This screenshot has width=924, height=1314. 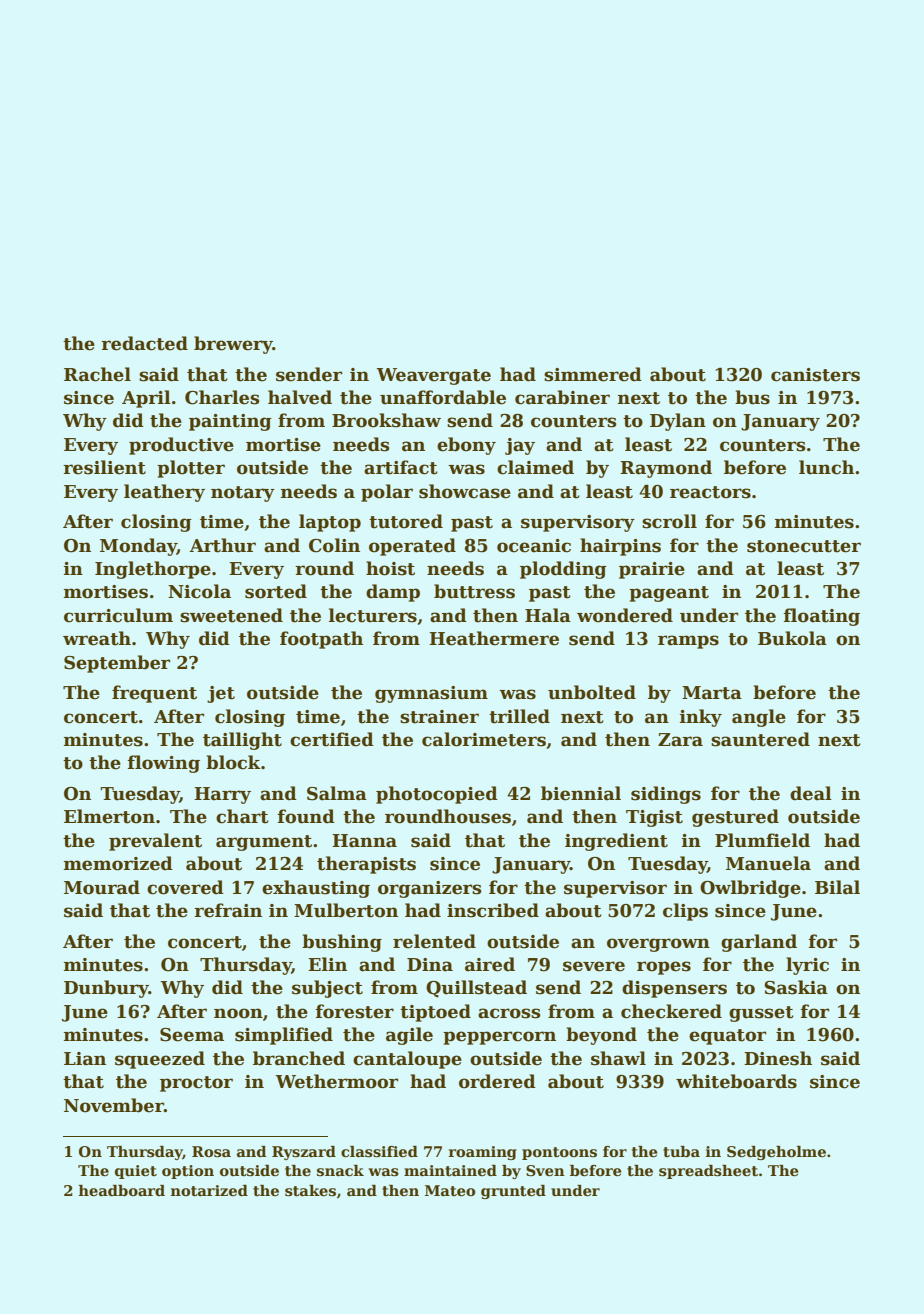 I want to click on Elmerton, so click(x=109, y=816).
